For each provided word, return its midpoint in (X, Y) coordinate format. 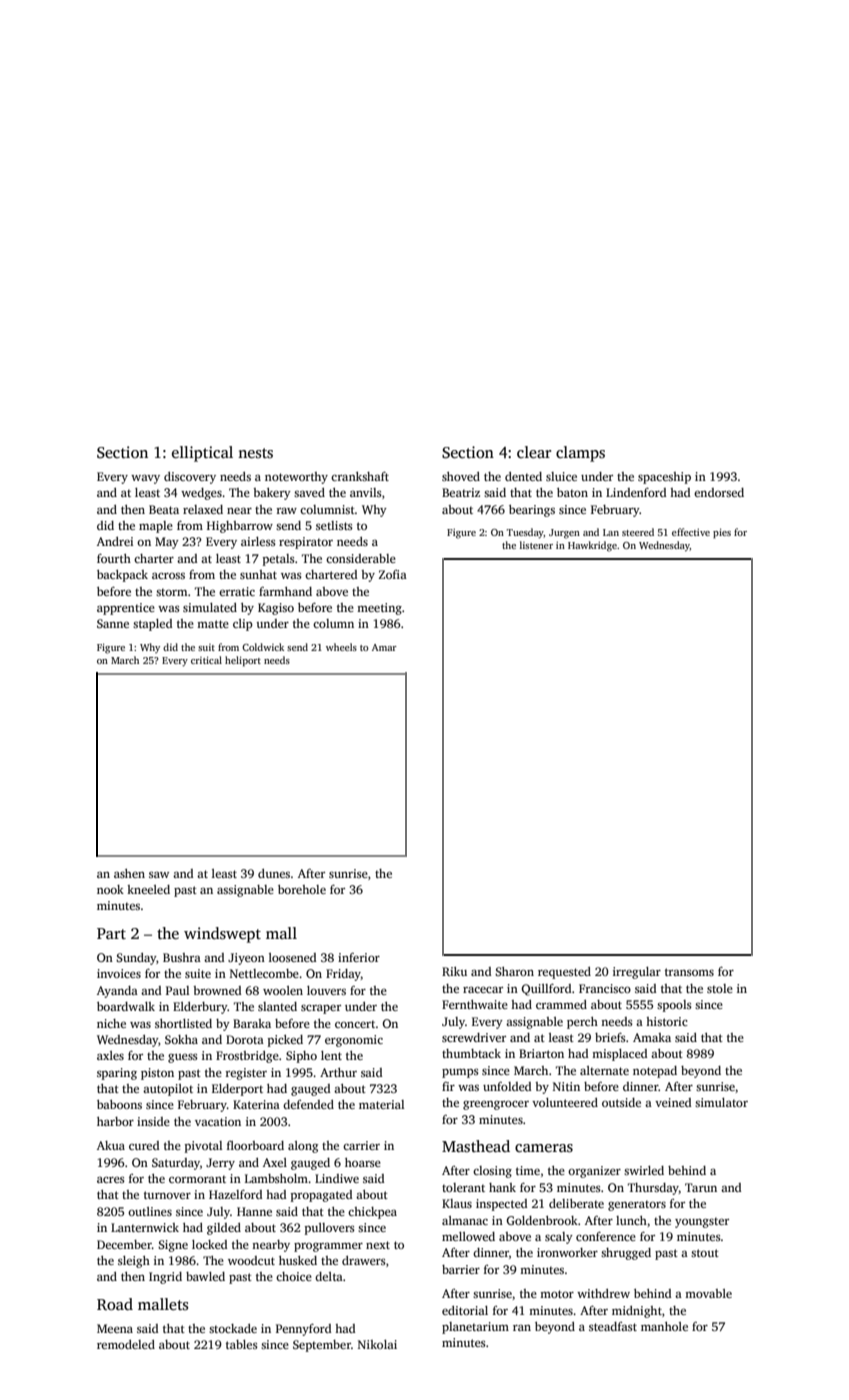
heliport (243, 661)
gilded (224, 1229)
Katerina (256, 1104)
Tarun (701, 1187)
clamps (580, 454)
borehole (302, 889)
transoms (689, 972)
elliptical (202, 454)
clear (534, 452)
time (528, 1170)
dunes (274, 873)
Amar (384, 647)
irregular (637, 973)
